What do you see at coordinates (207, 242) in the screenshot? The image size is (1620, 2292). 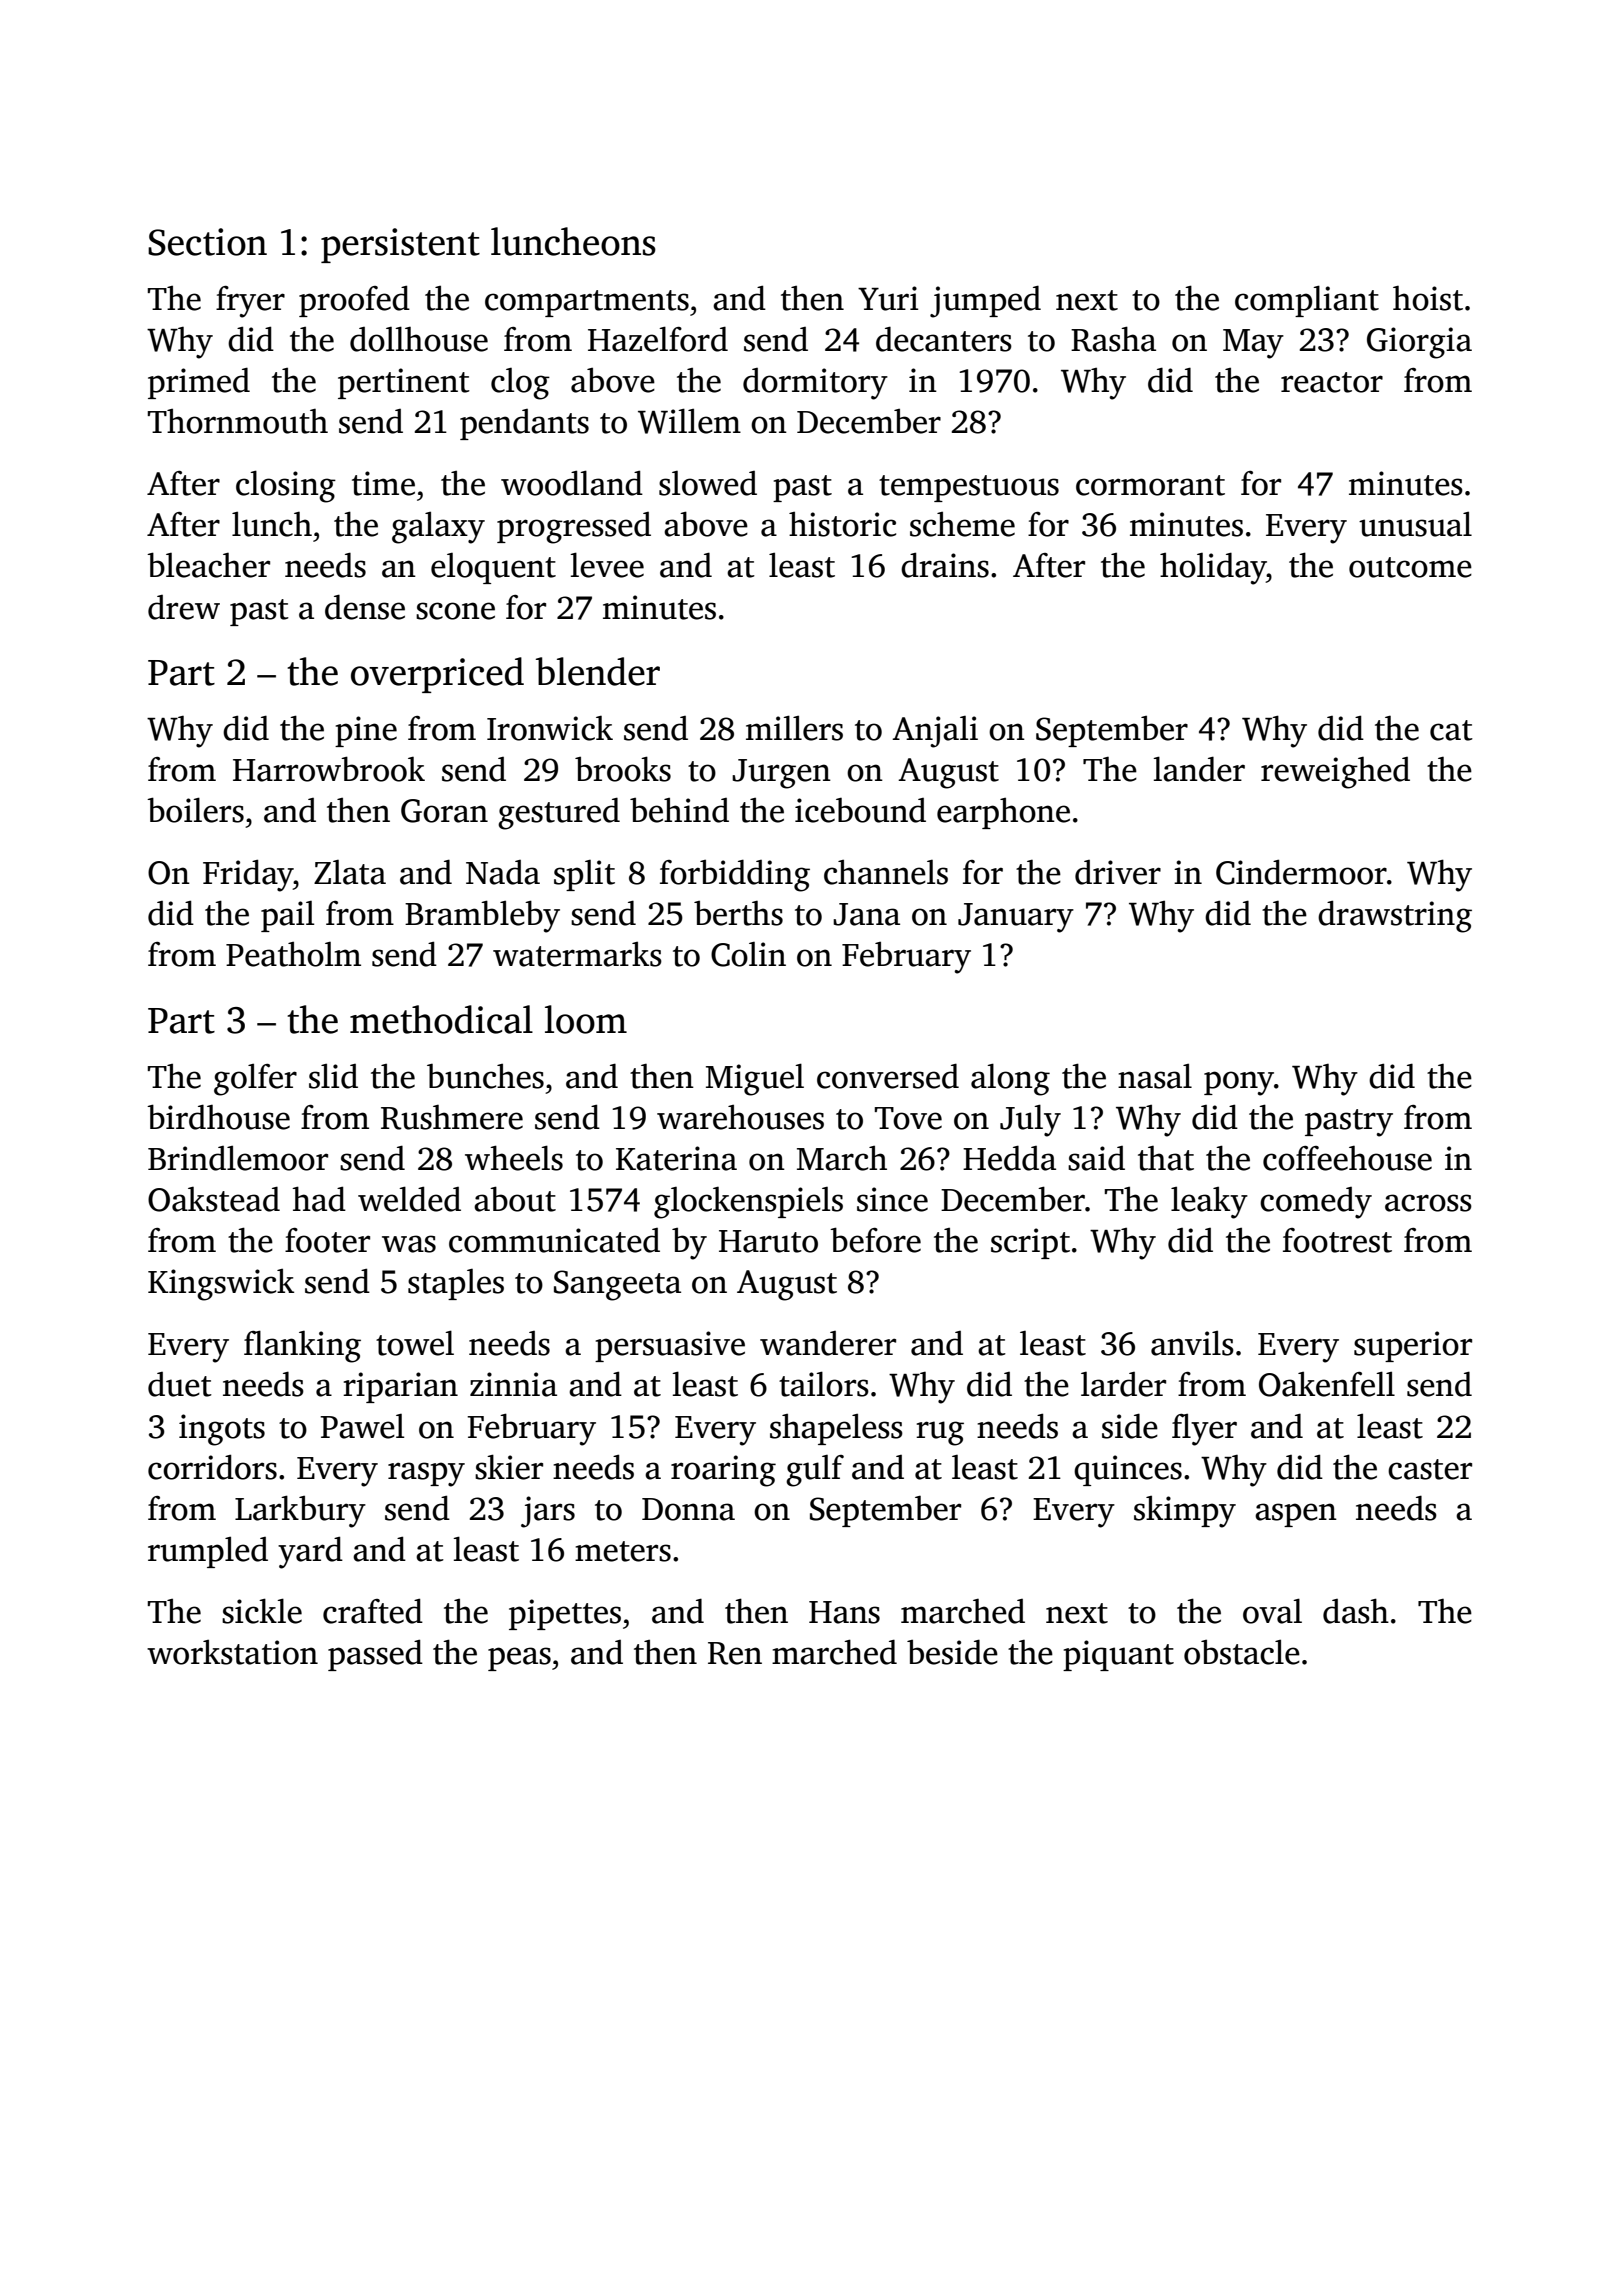 I see `Section` at bounding box center [207, 242].
